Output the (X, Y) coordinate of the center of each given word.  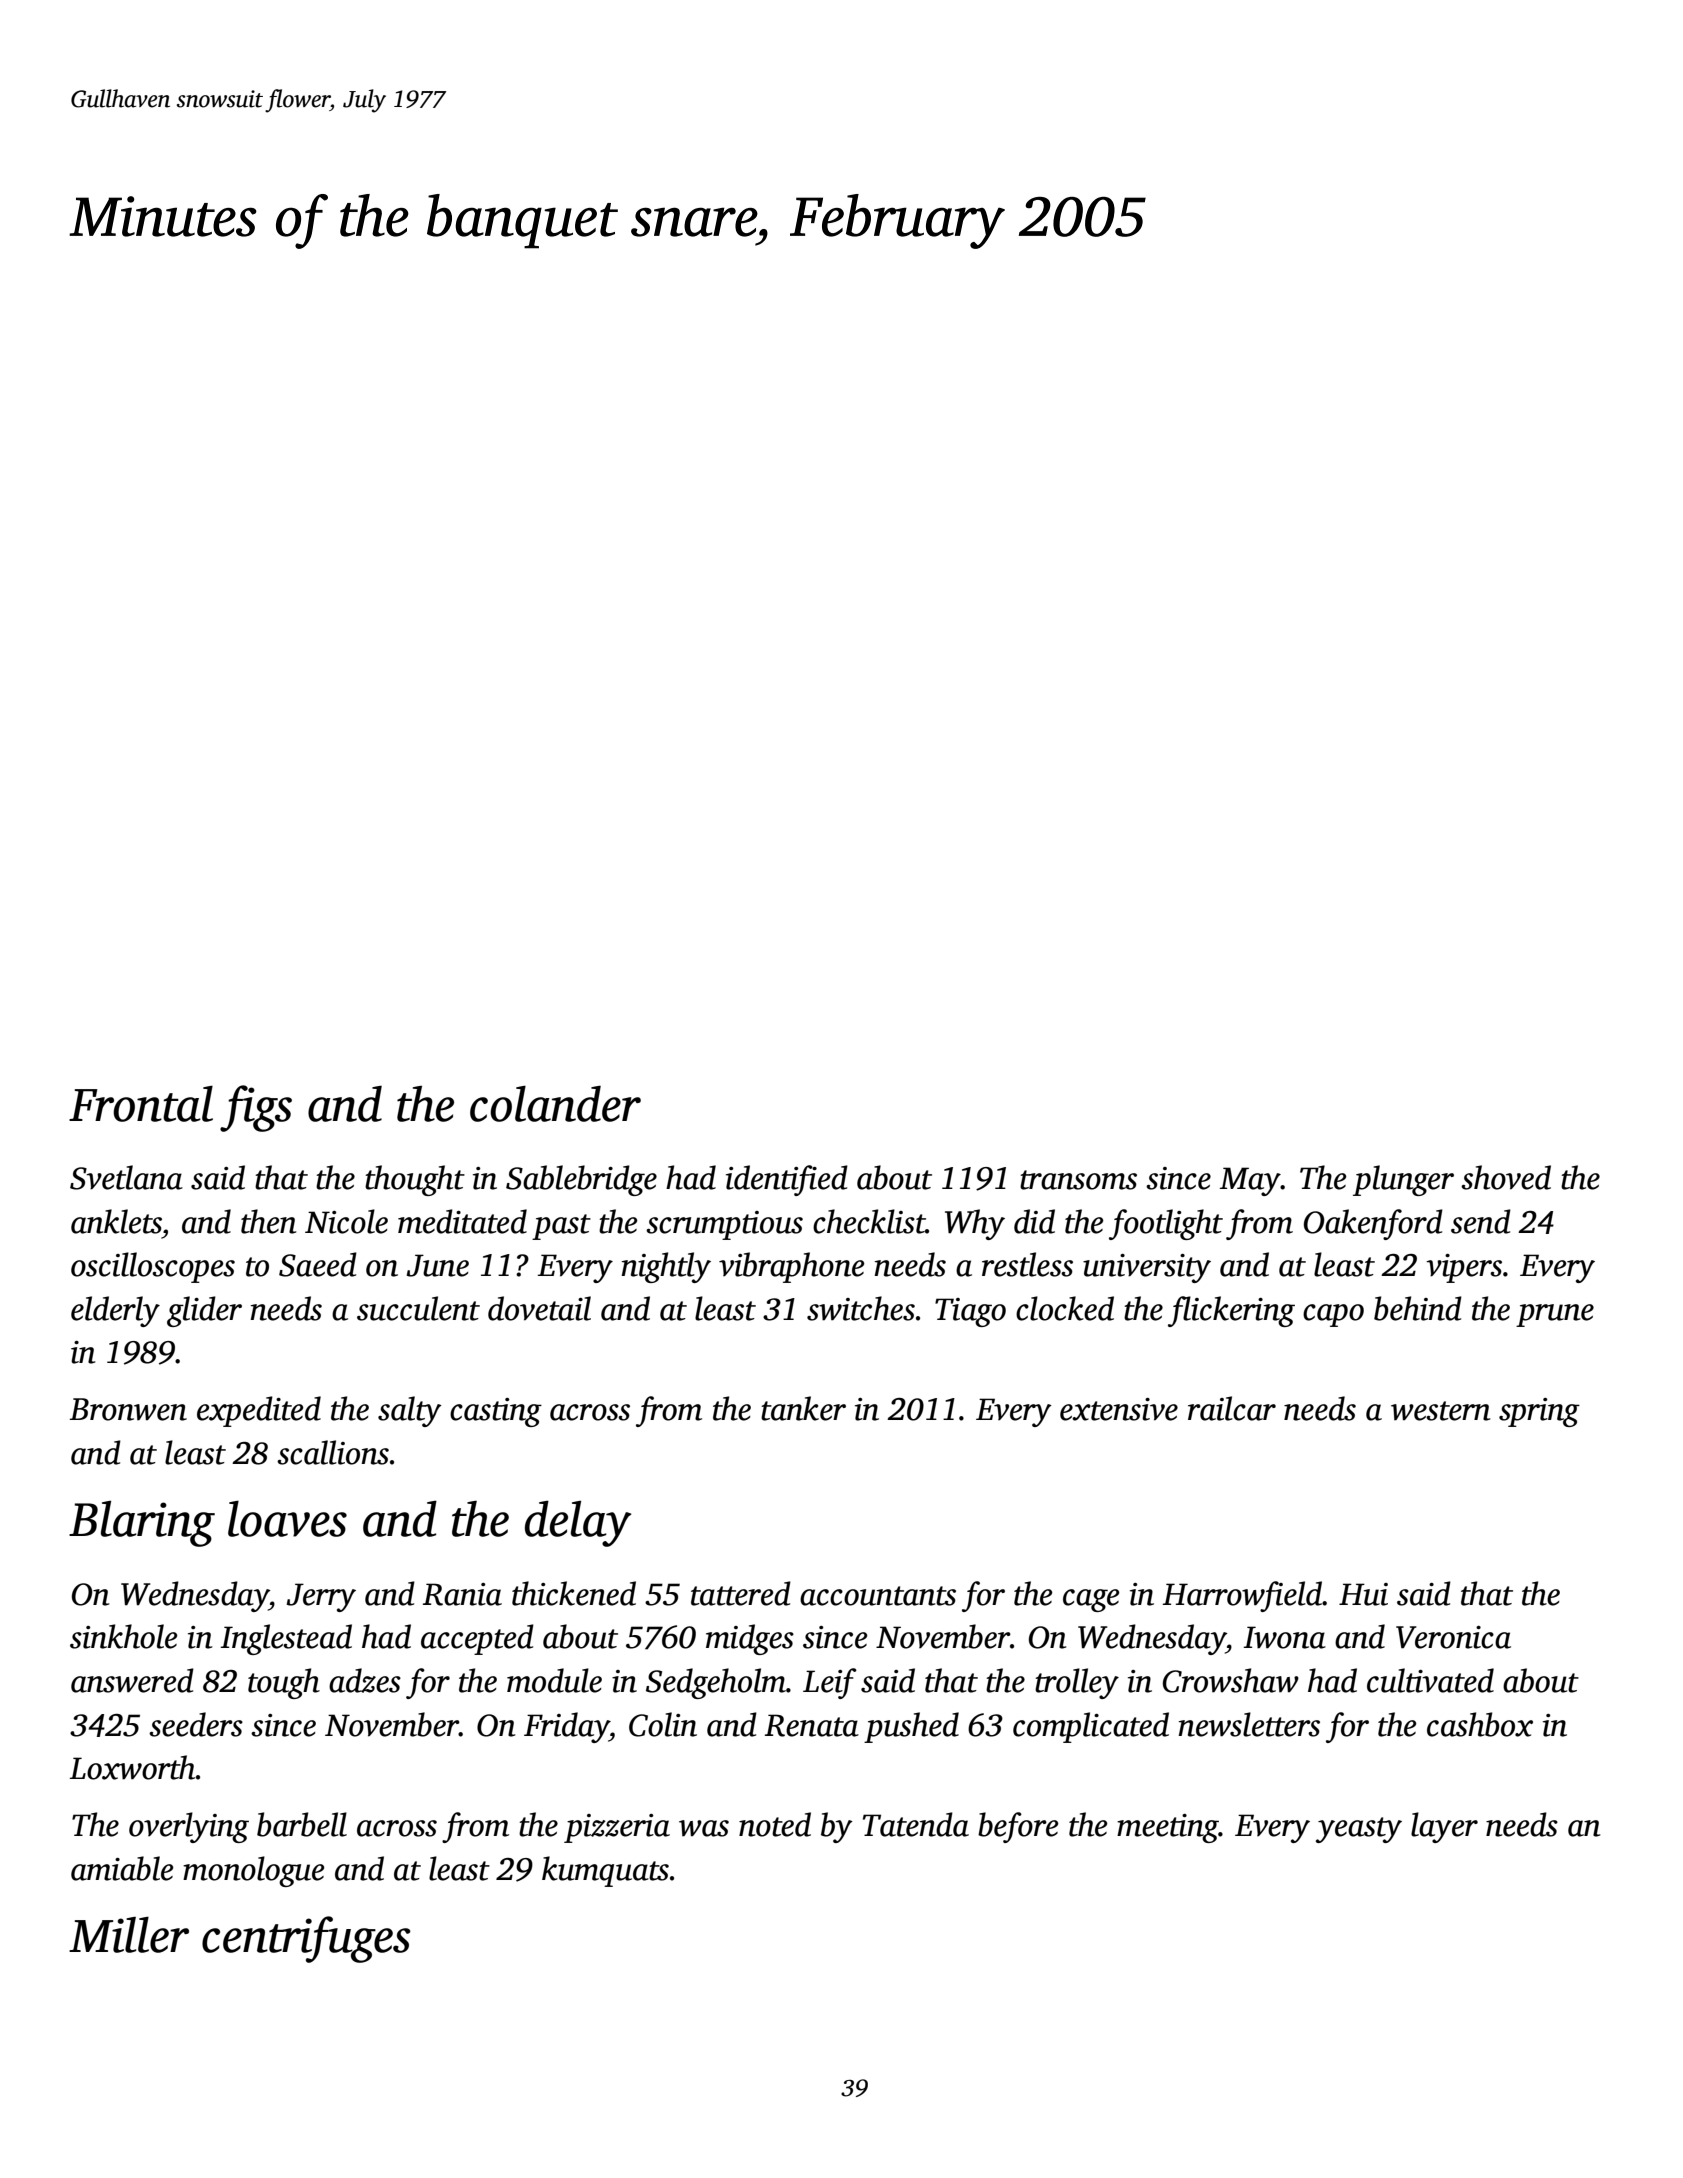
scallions (333, 1452)
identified (787, 1180)
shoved (1506, 1177)
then (268, 1221)
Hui (1363, 1594)
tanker (803, 1408)
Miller (129, 1935)
